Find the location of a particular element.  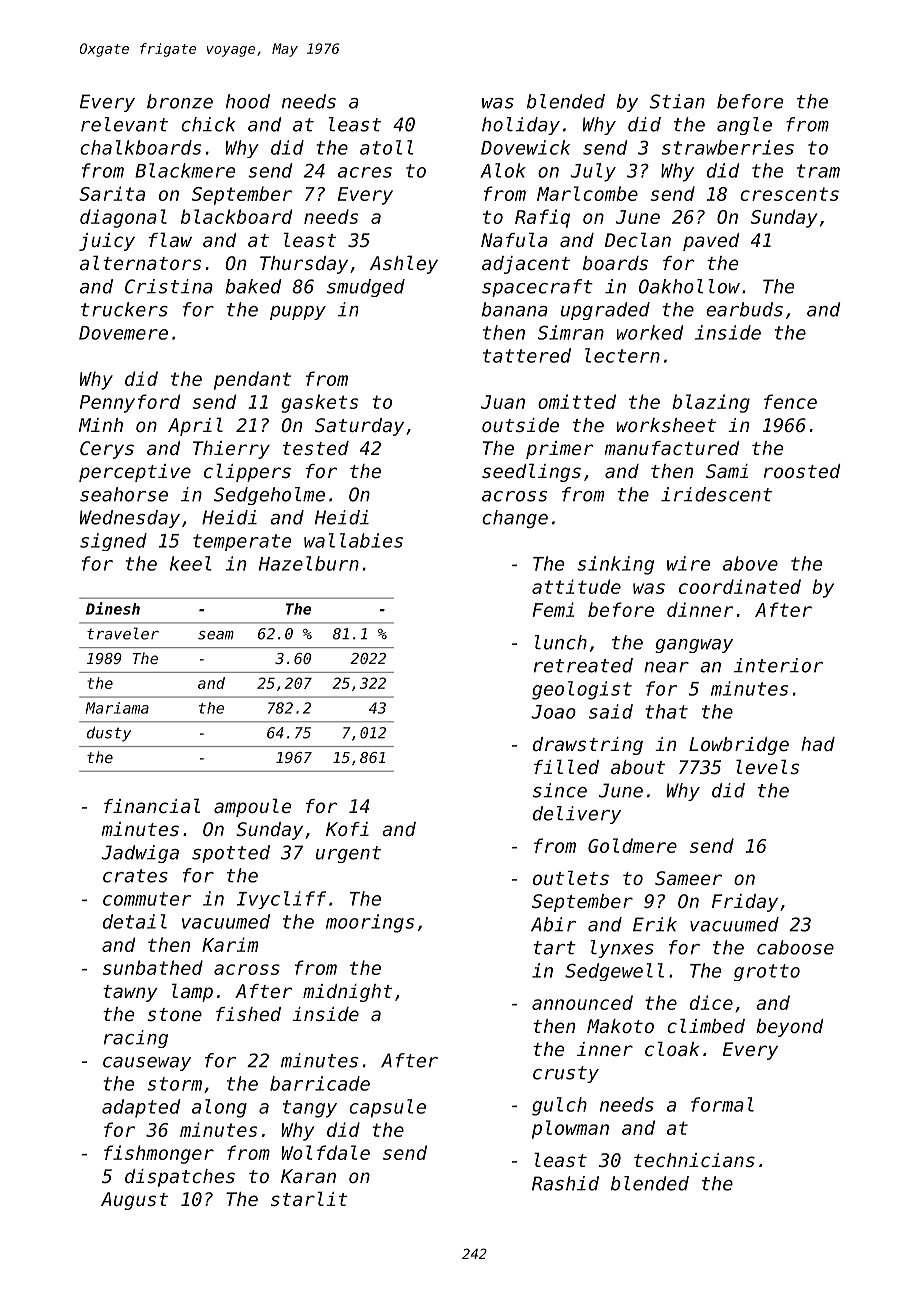

juicy is located at coordinates (107, 242).
